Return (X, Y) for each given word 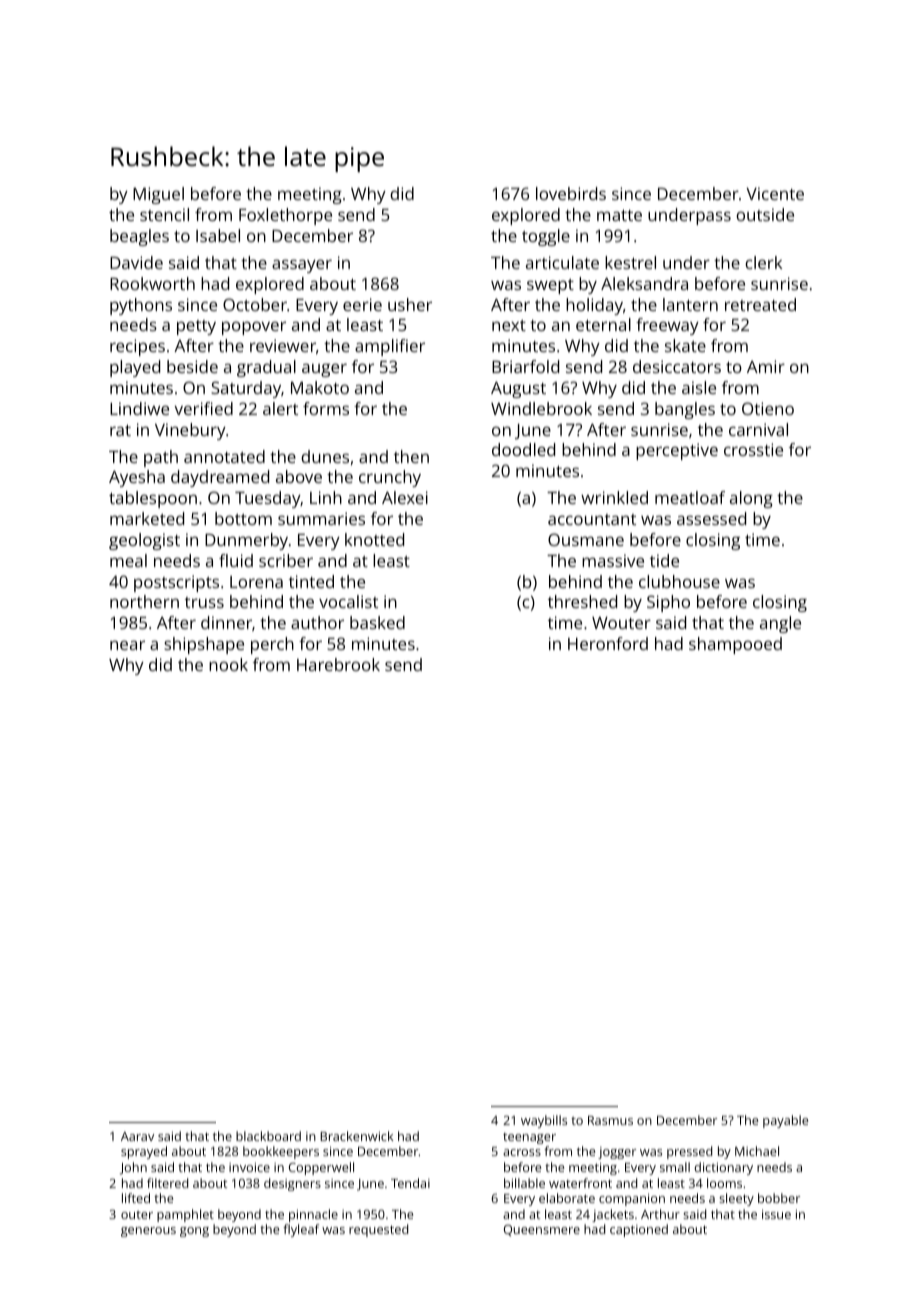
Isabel (218, 235)
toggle (546, 237)
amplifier (390, 347)
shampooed (735, 645)
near (127, 645)
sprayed (144, 1152)
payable (785, 1121)
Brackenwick (357, 1136)
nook (228, 664)
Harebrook (338, 664)
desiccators (677, 366)
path (161, 458)
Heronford (608, 643)
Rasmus (610, 1120)
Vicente (775, 193)
